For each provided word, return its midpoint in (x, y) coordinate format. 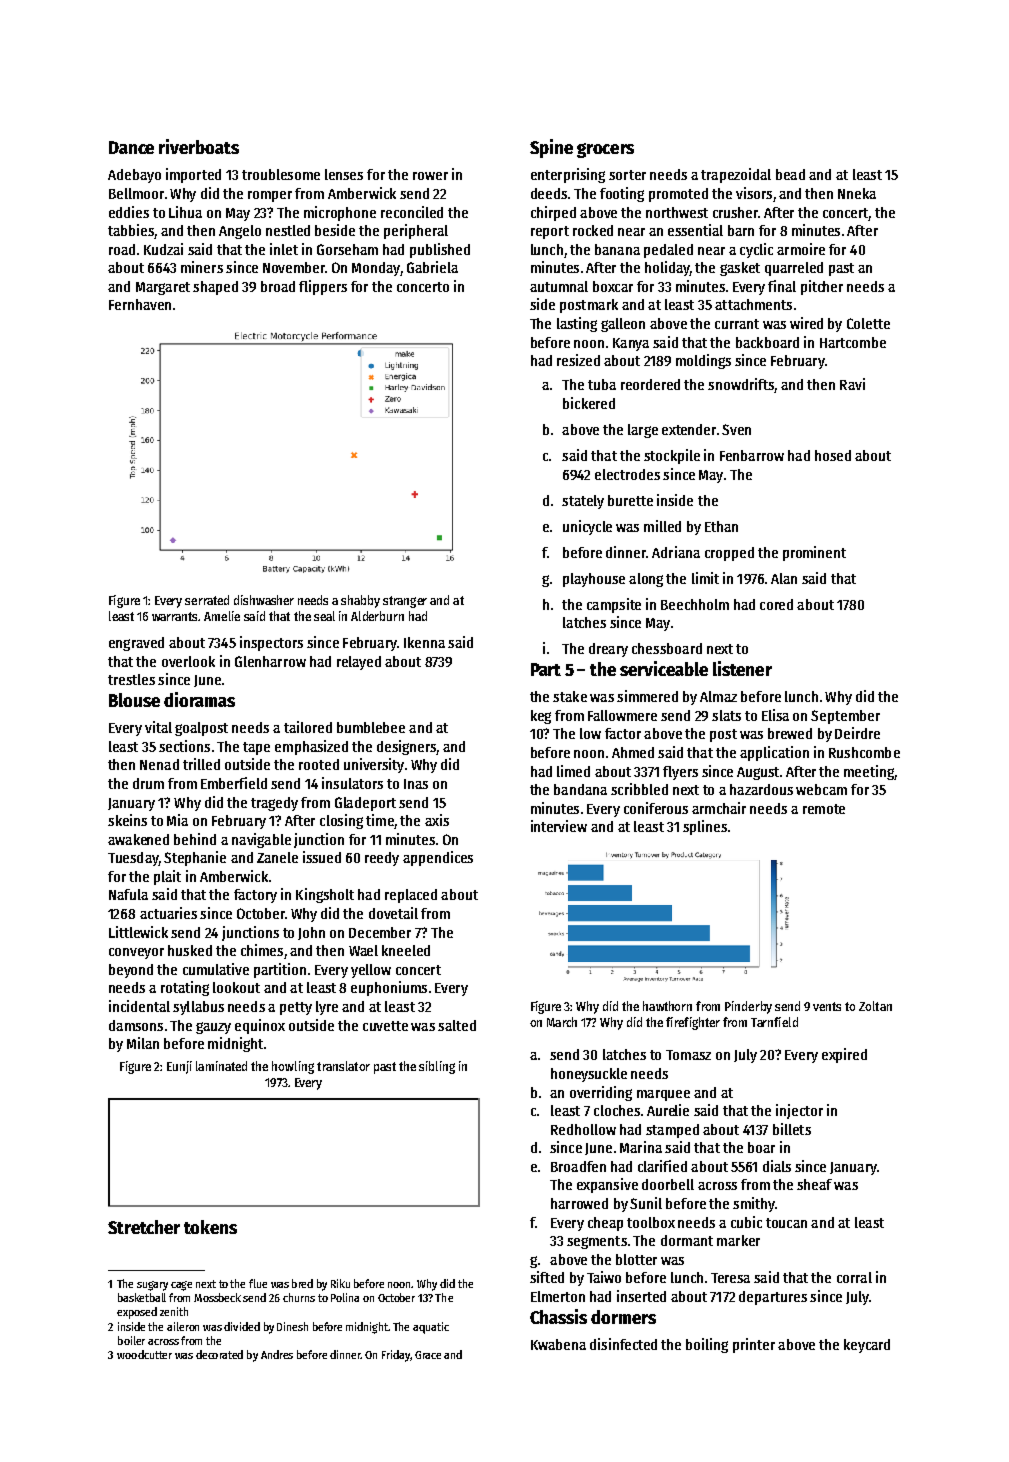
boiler (131, 1340)
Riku (340, 1283)
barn (741, 230)
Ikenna (424, 642)
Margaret (163, 288)
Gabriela (432, 267)
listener (742, 668)
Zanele (277, 857)
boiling (707, 1345)
